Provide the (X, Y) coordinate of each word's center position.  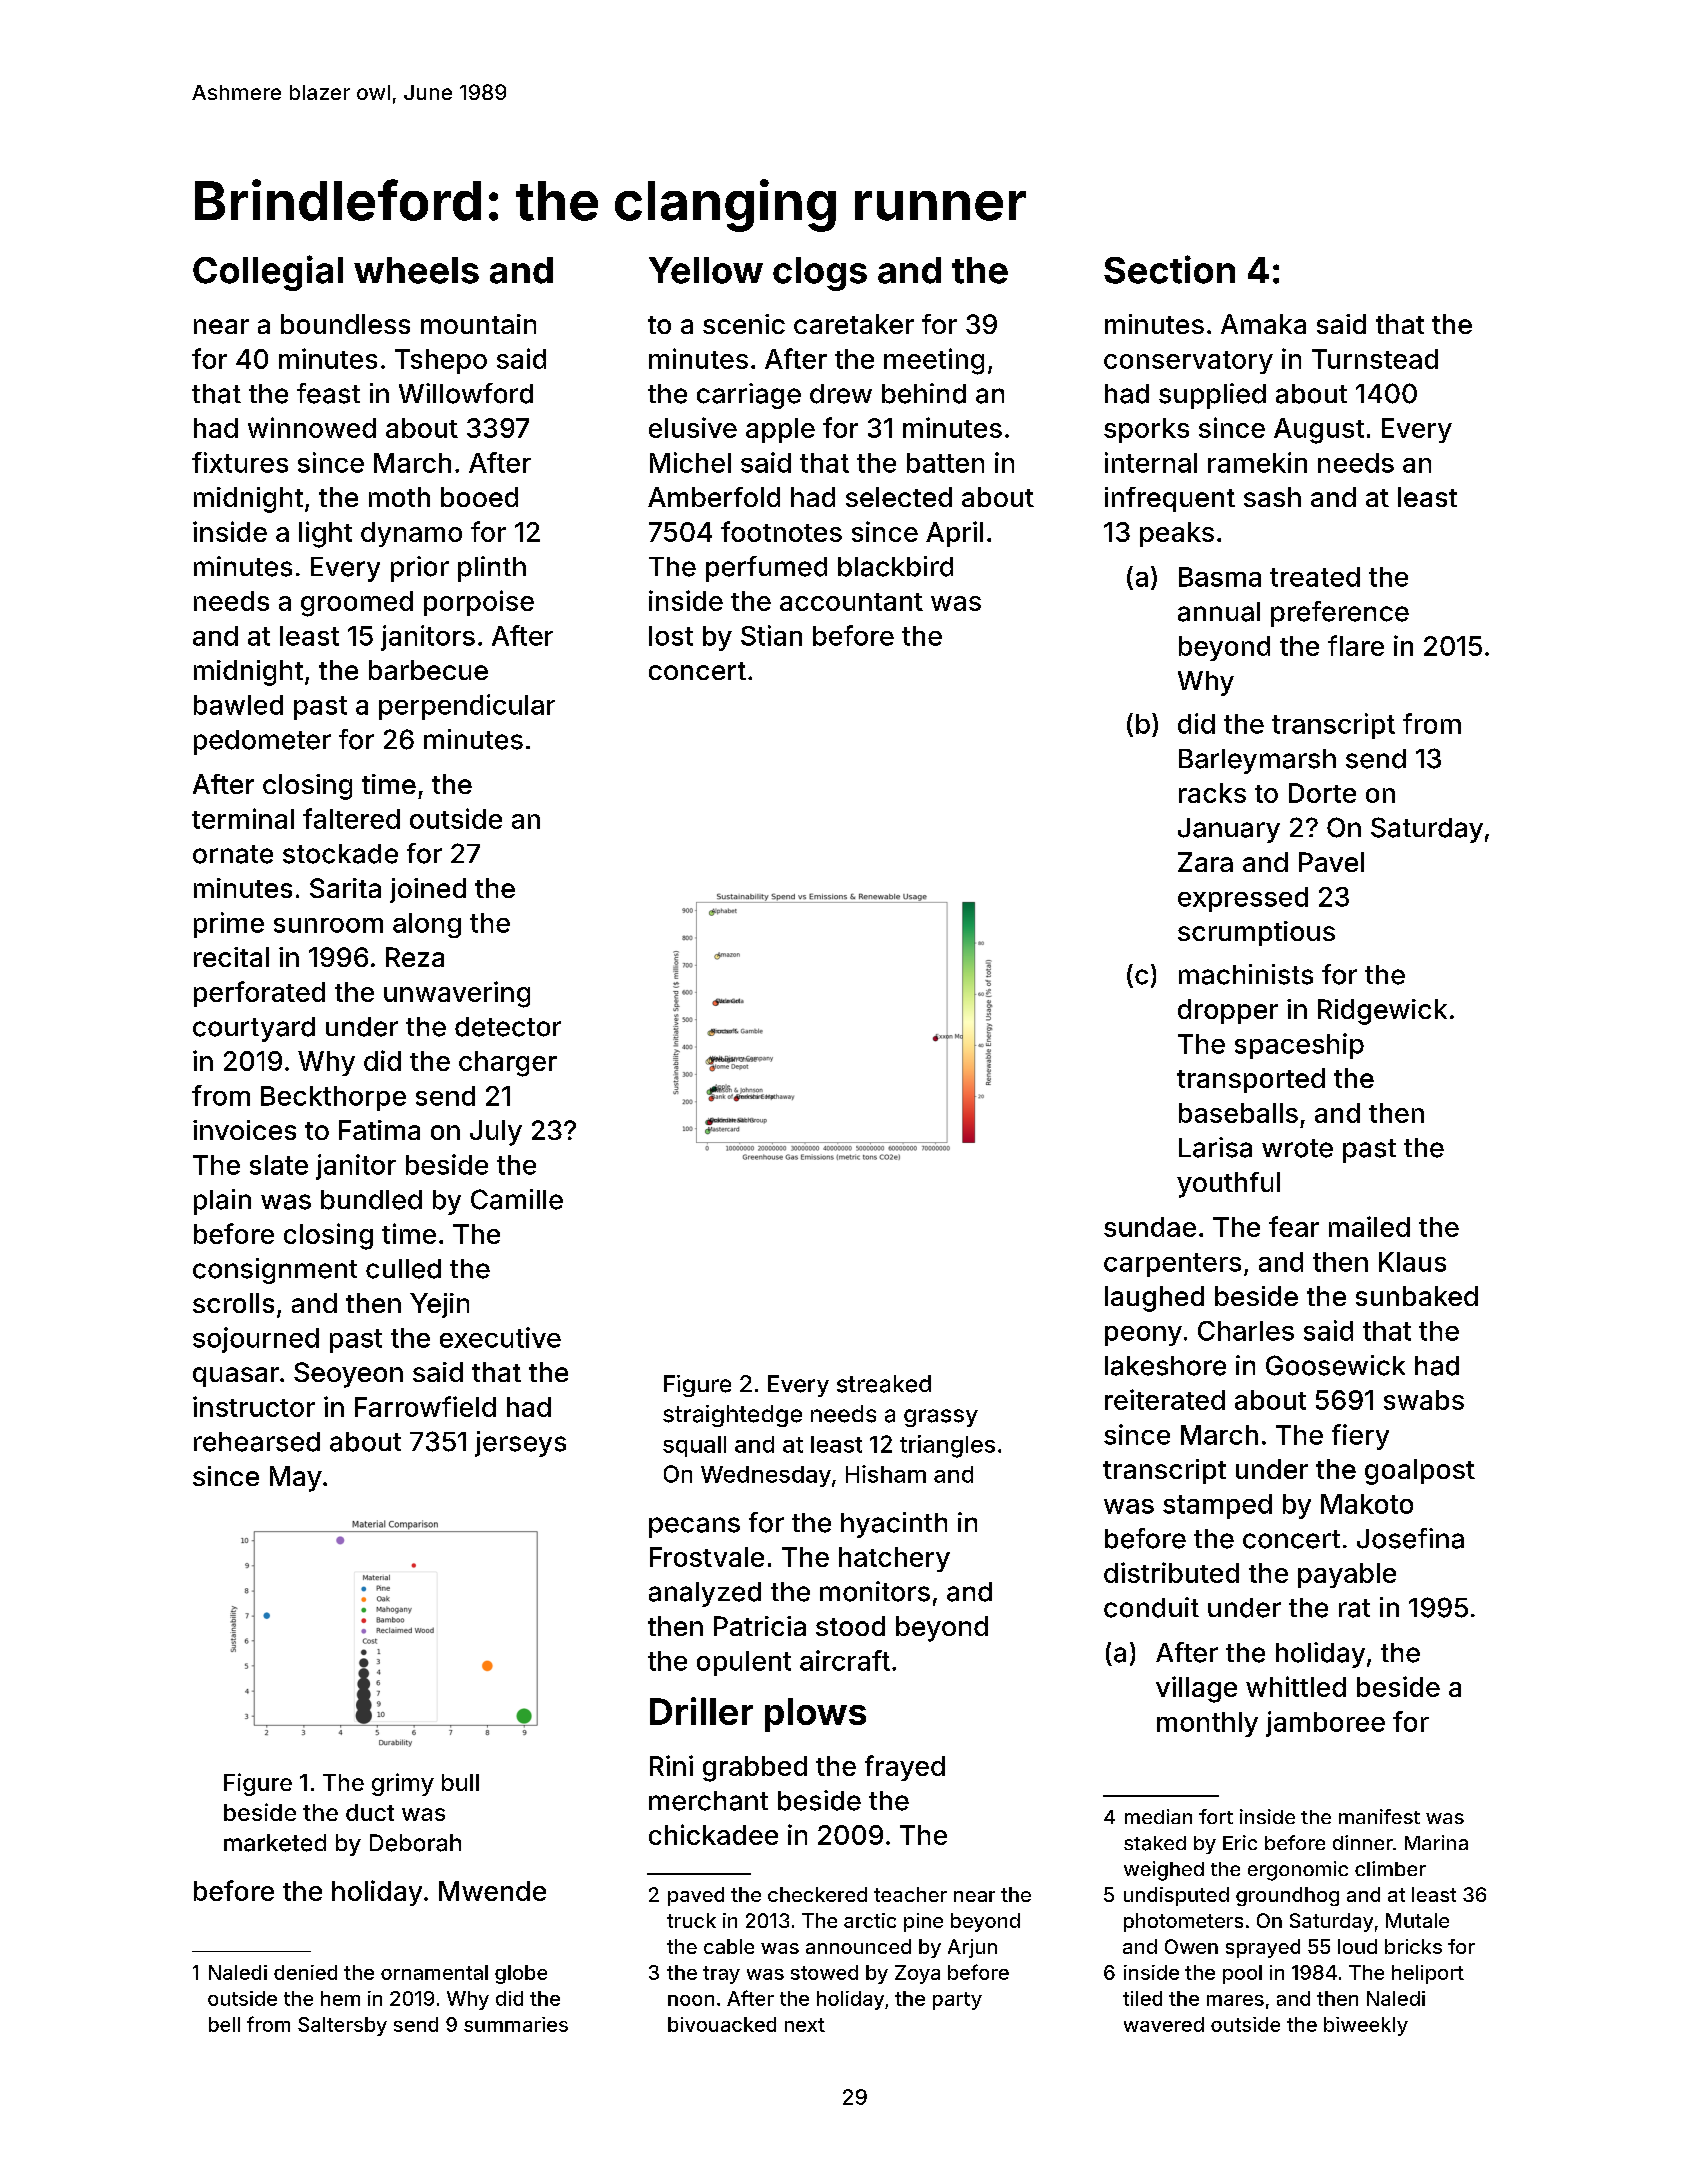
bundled (371, 1200)
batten (945, 463)
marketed (275, 1843)
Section (1169, 269)
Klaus (1412, 1262)
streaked (884, 1384)
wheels (416, 270)
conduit (1151, 1607)
